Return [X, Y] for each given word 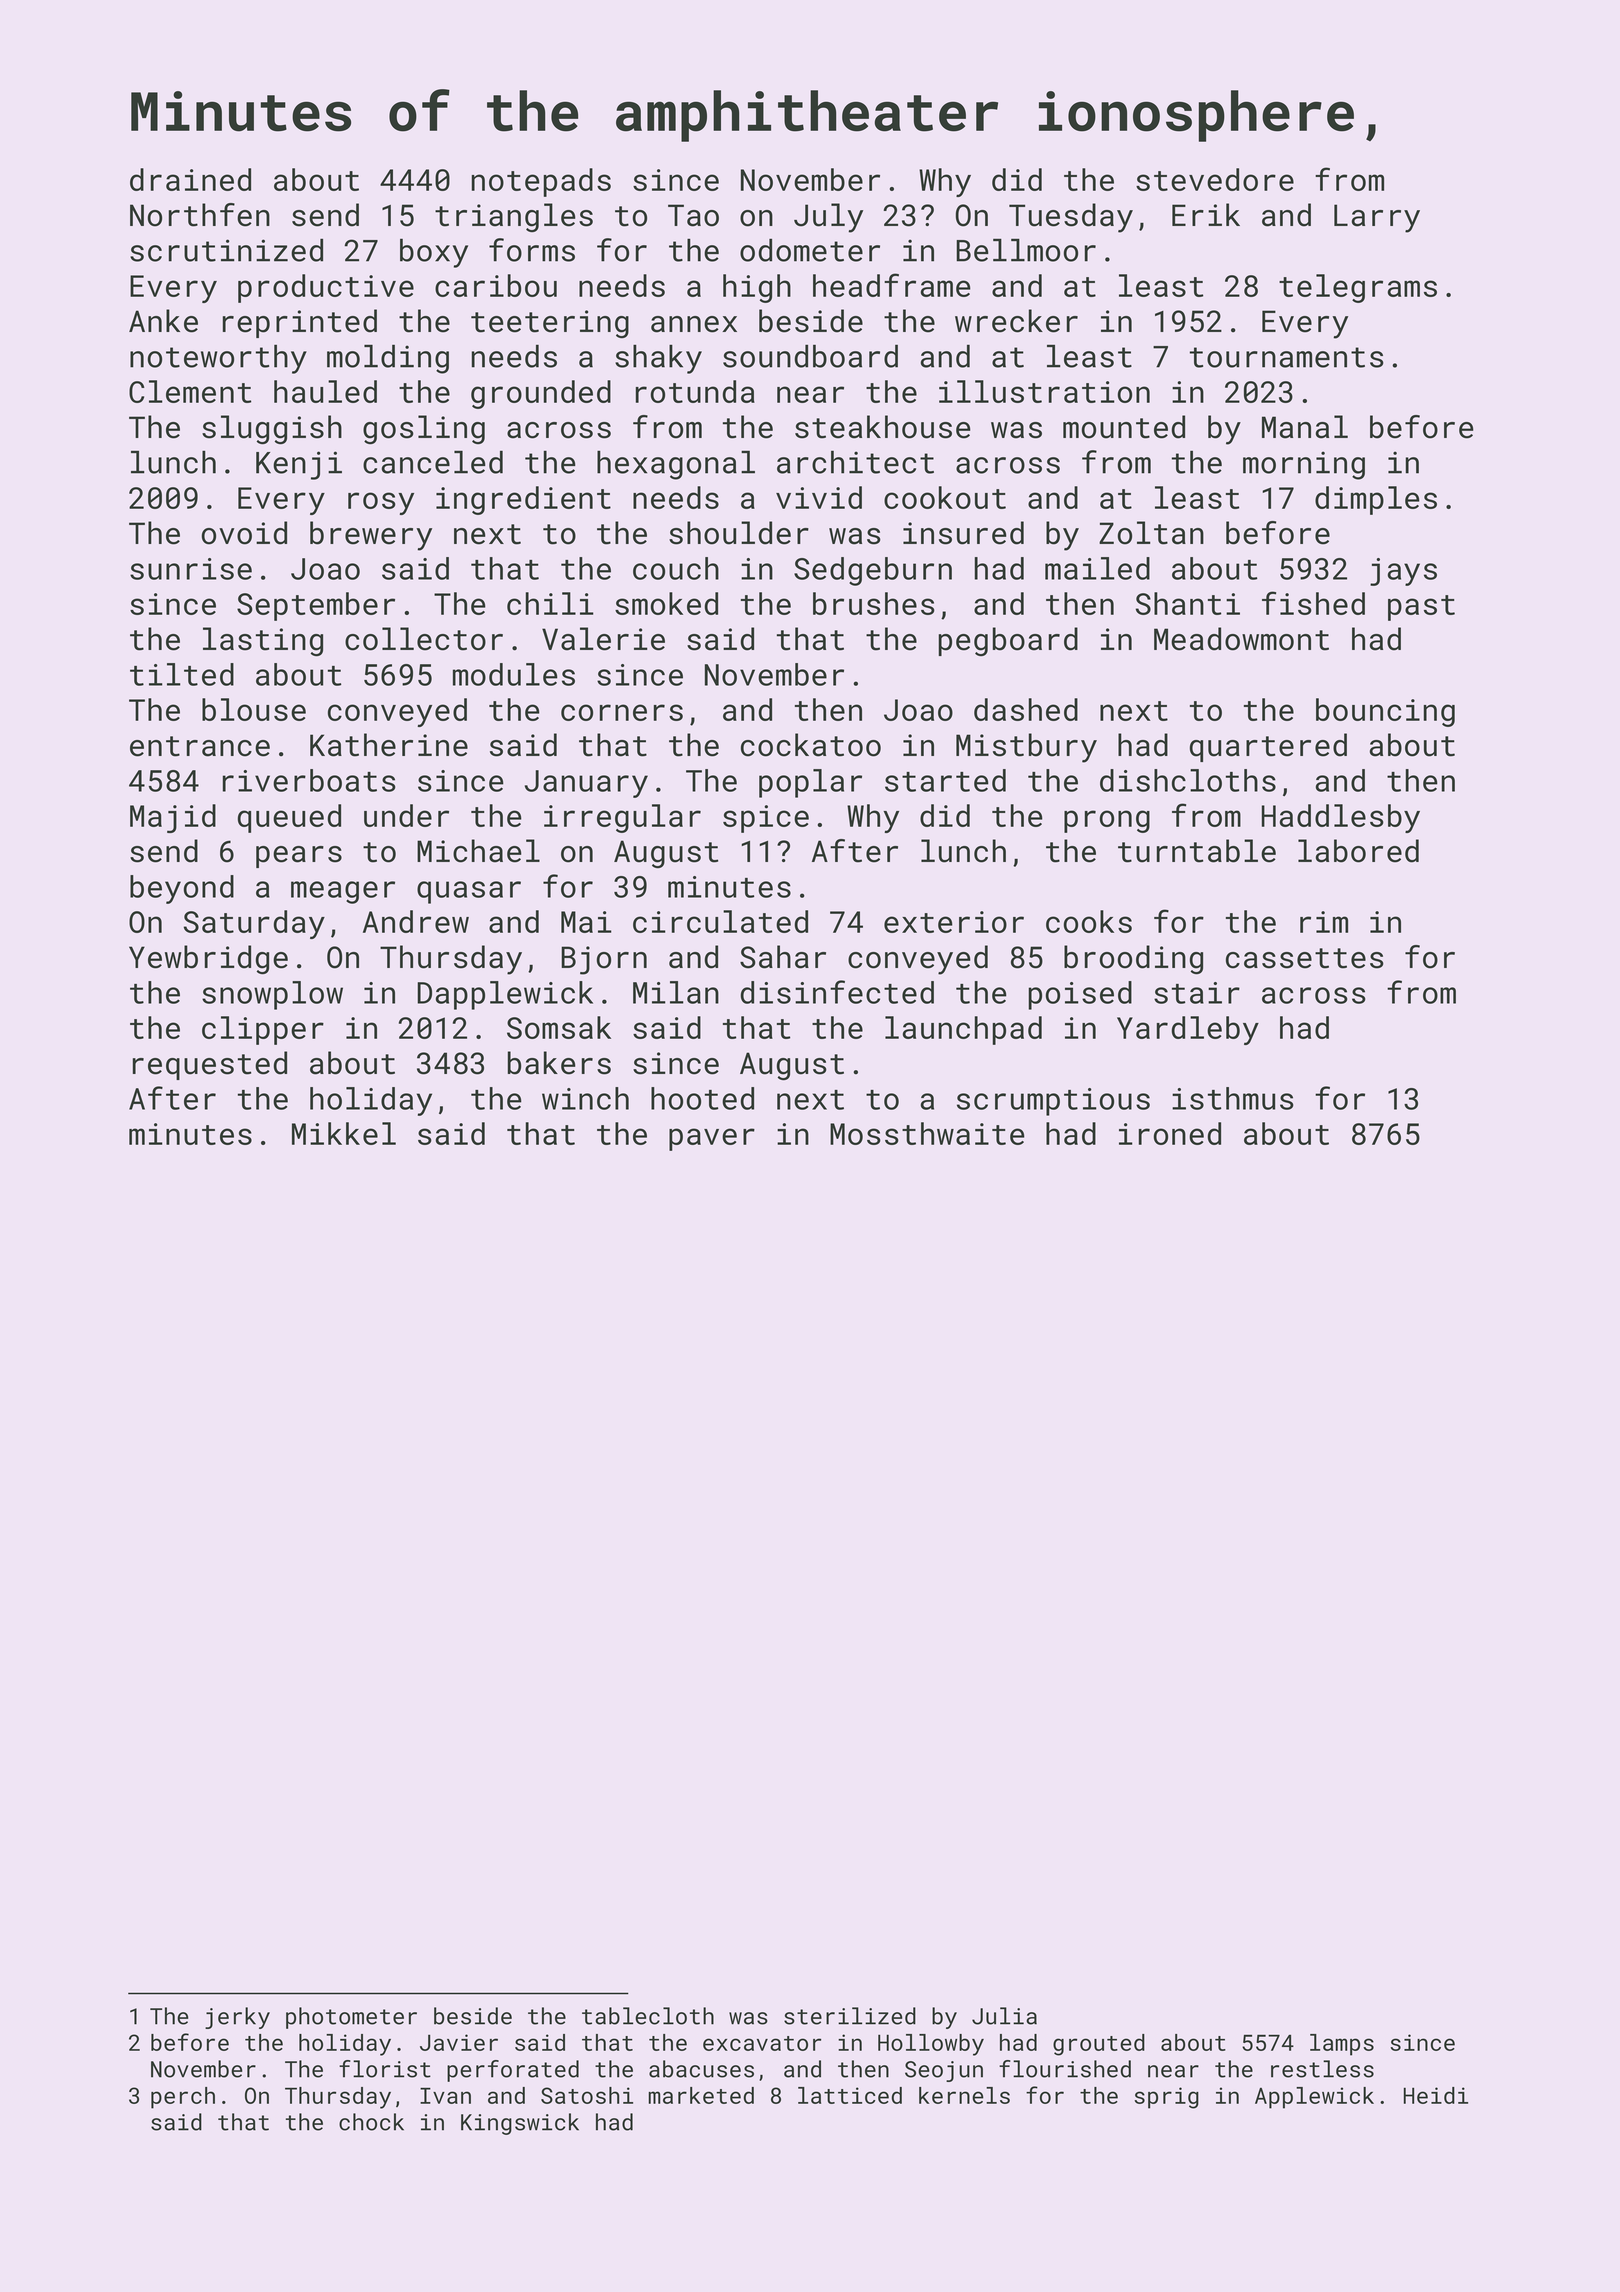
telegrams [1358, 288]
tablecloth [648, 2016]
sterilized [850, 2016]
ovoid [244, 533]
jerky [237, 2018]
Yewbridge [208, 959]
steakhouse [882, 427]
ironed [1170, 1133]
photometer [351, 2018]
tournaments [1287, 357]
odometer [810, 250]
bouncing [1385, 712]
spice [766, 819]
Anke [163, 321]
